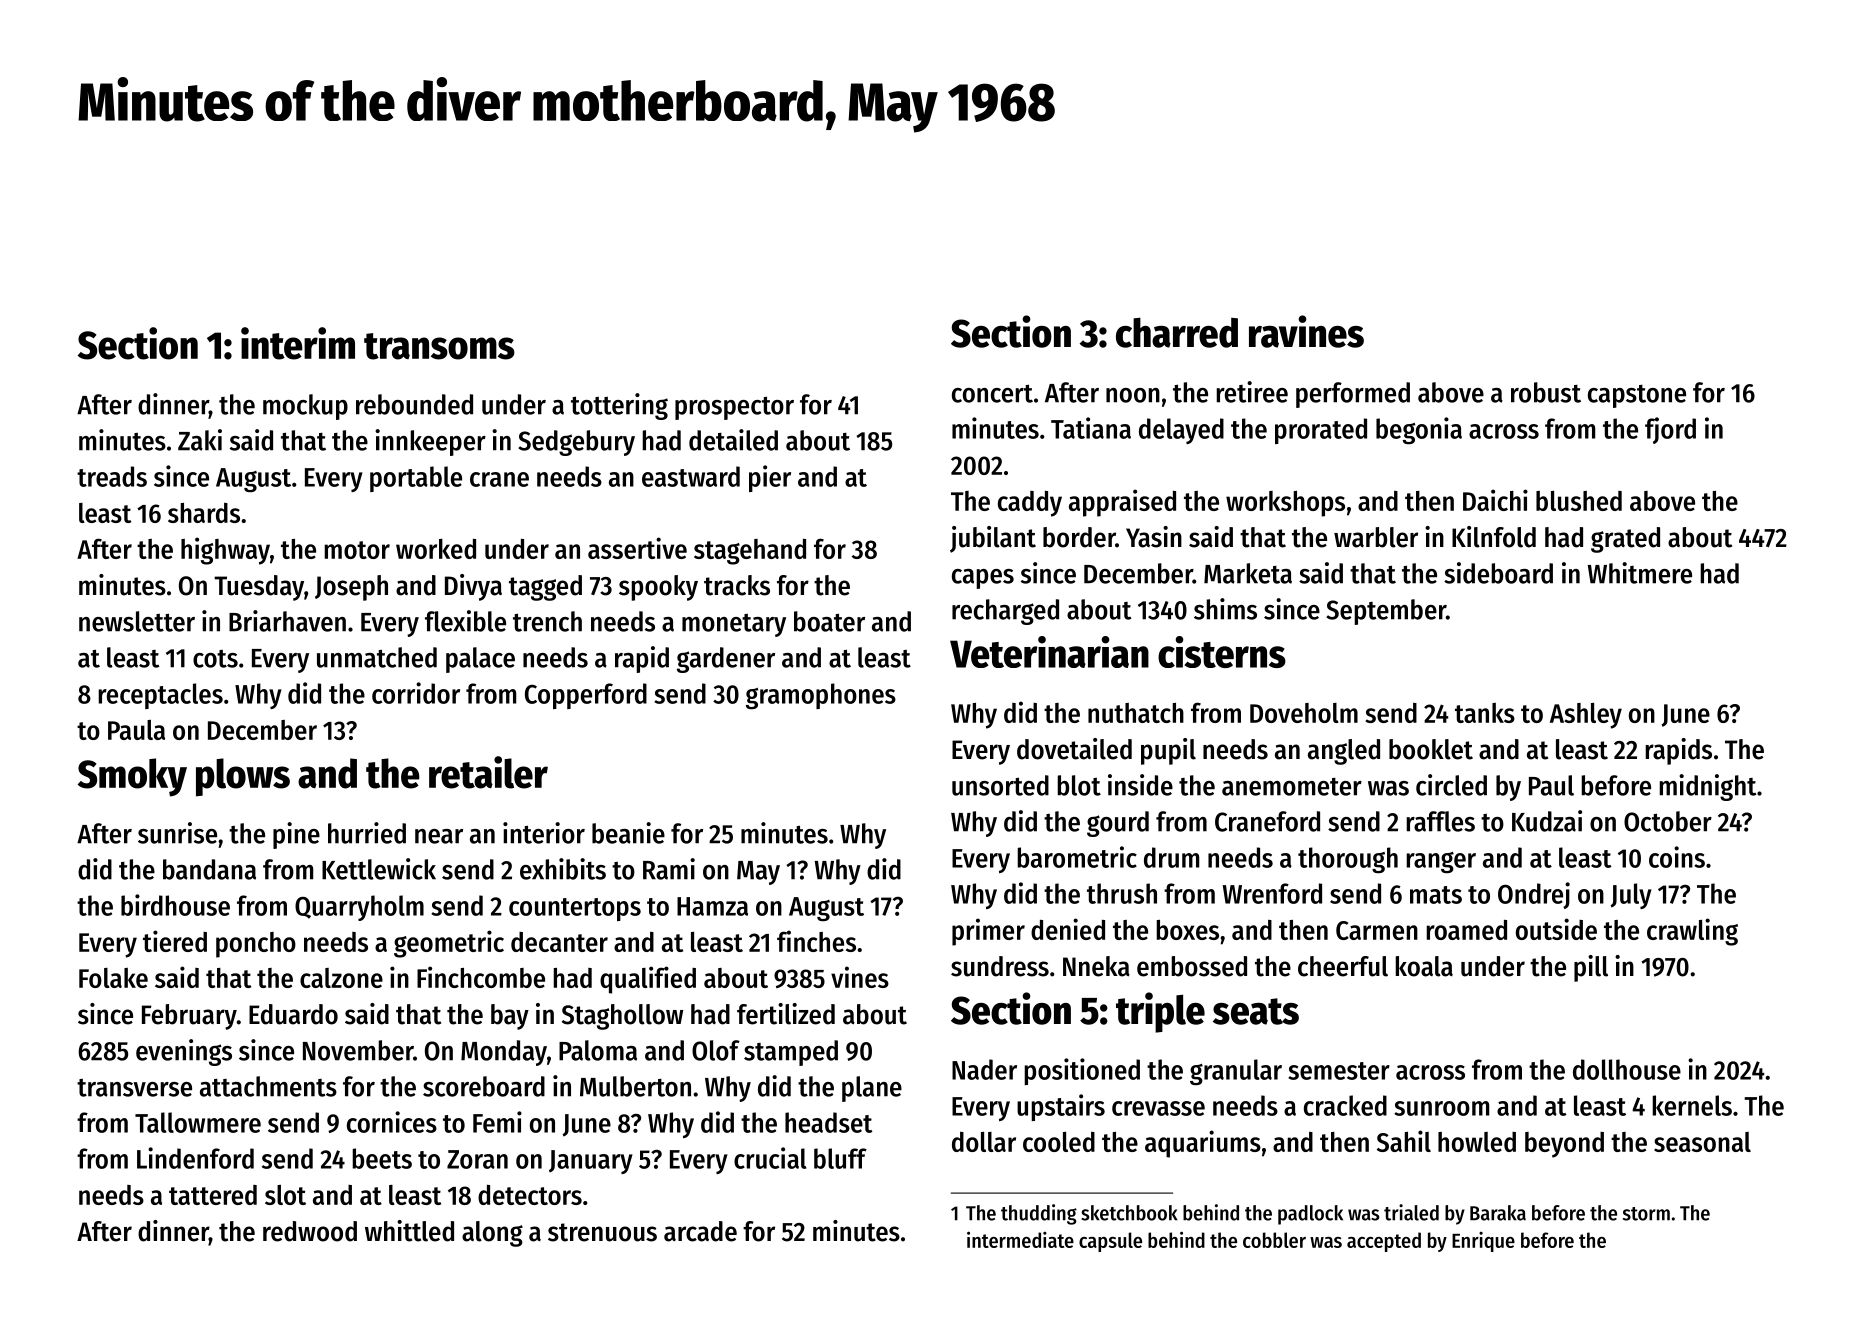 This screenshot has width=1865, height=1319. What do you see at coordinates (1640, 573) in the screenshot?
I see `Whitmere` at bounding box center [1640, 573].
